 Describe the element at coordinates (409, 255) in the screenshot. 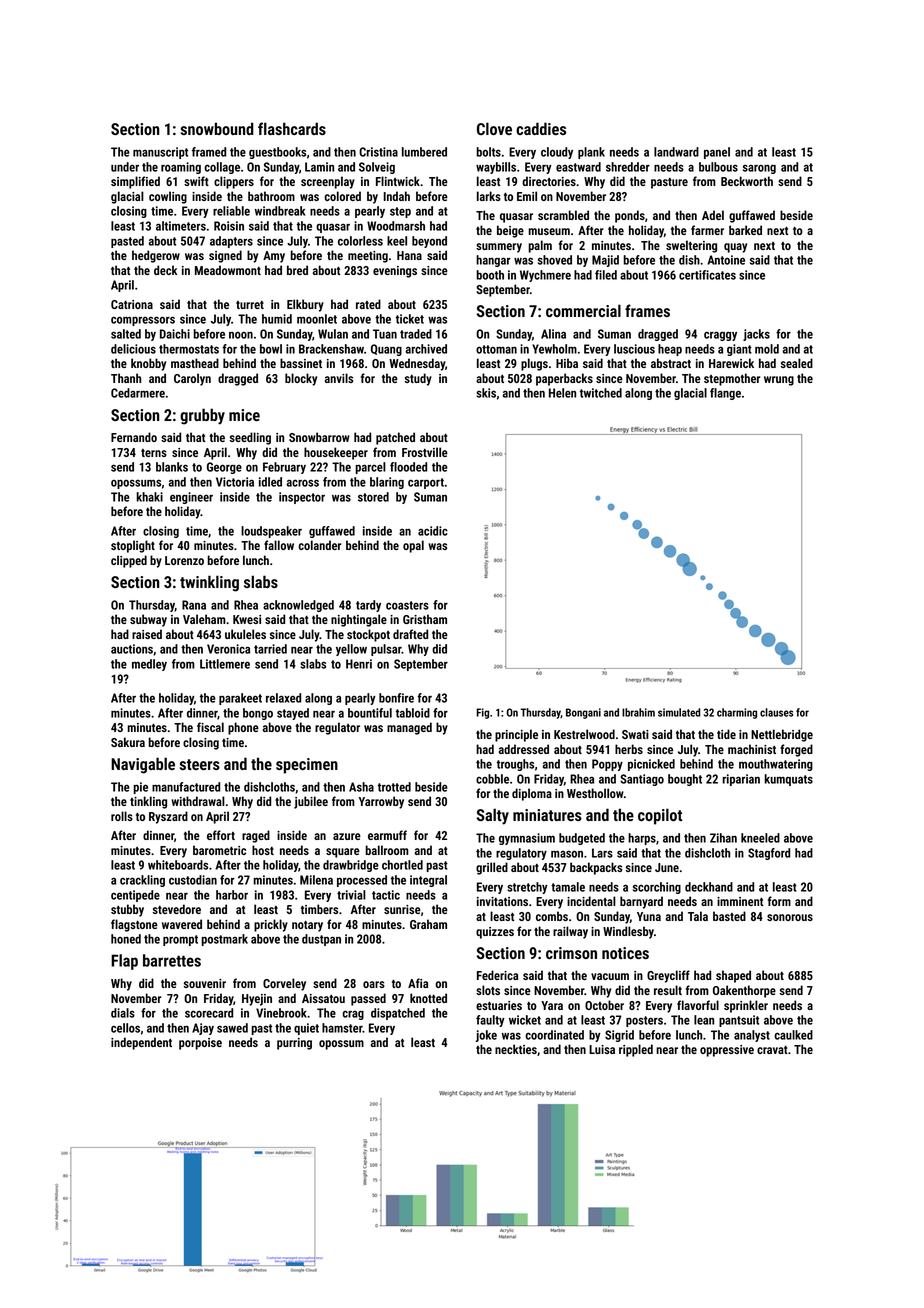

I see `Hana` at that location.
